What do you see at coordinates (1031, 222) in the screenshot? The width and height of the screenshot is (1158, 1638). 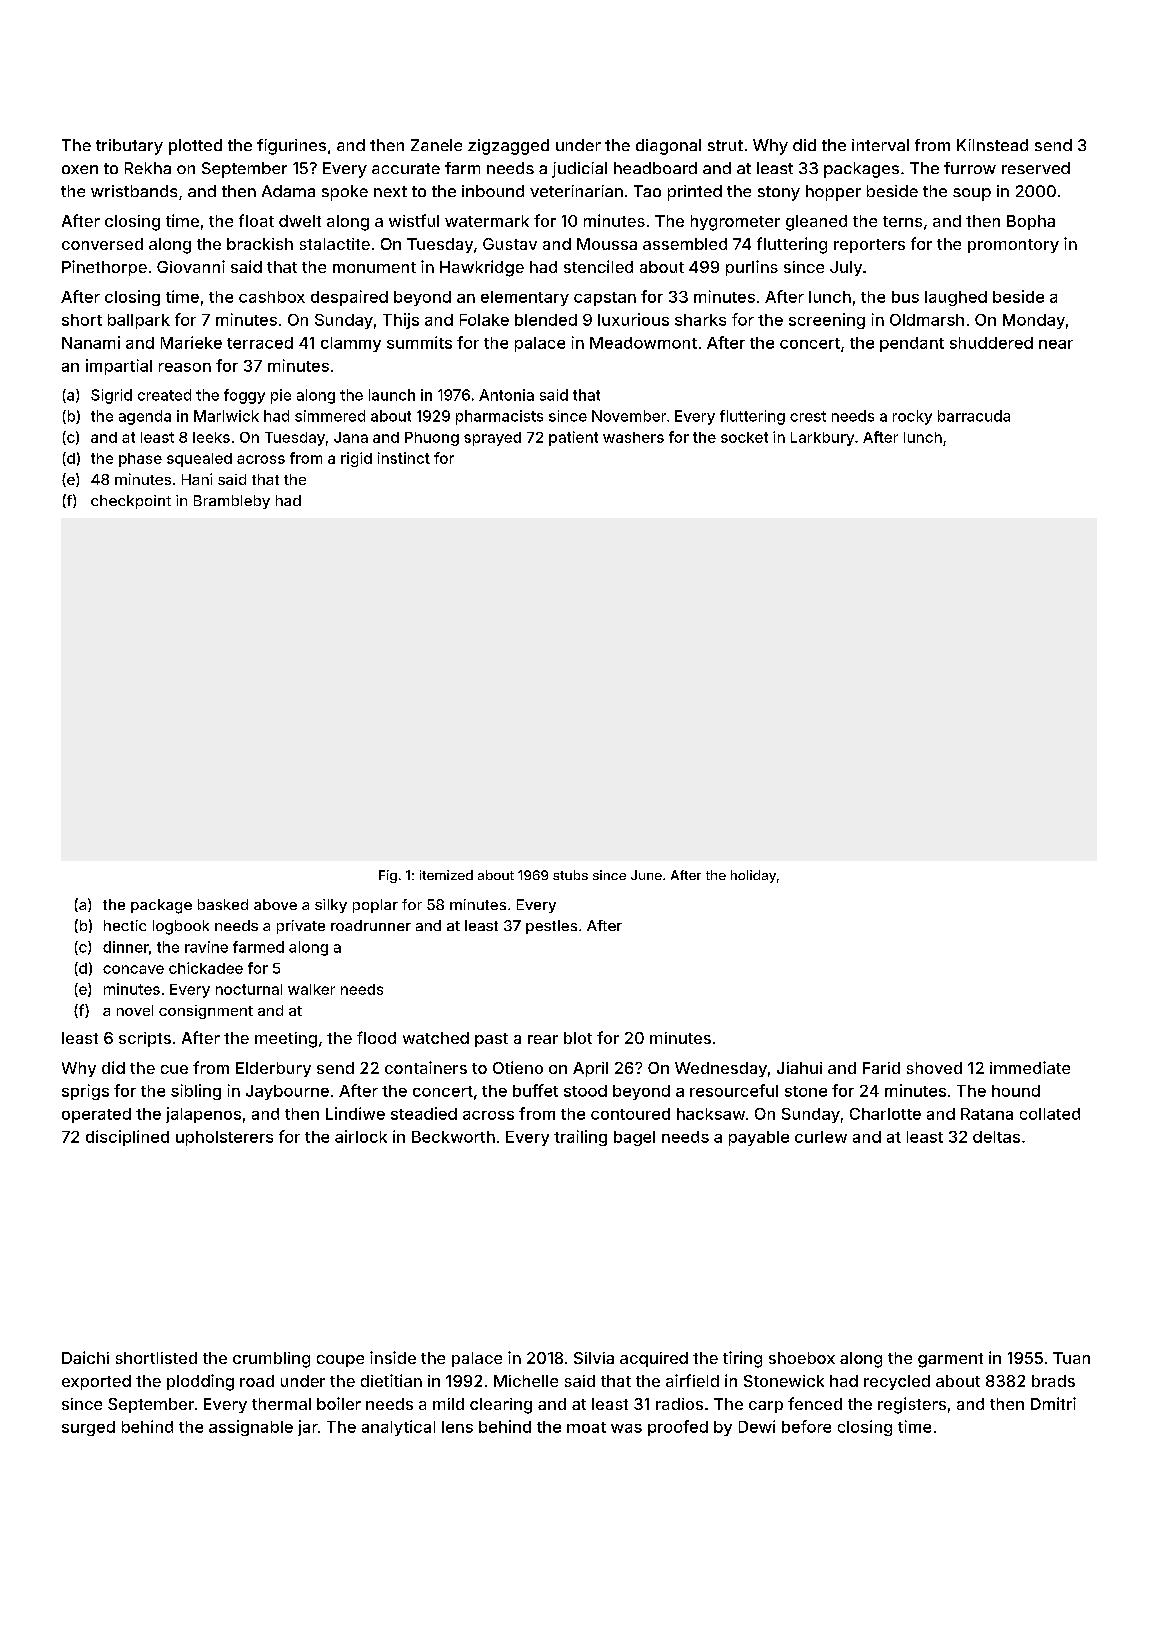 I see `Bopha` at bounding box center [1031, 222].
